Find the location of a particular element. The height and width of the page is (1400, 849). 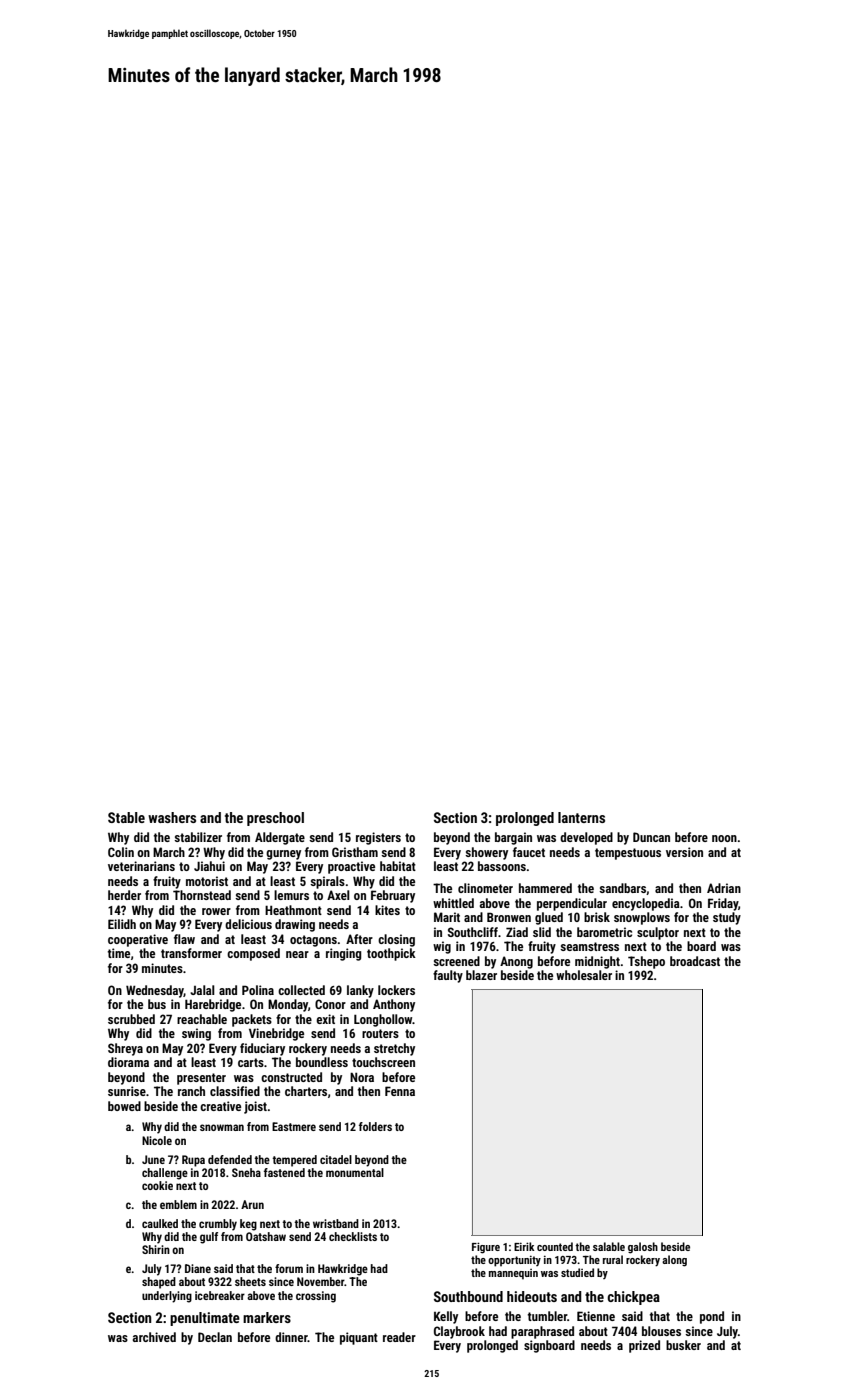

markers is located at coordinates (267, 1317).
